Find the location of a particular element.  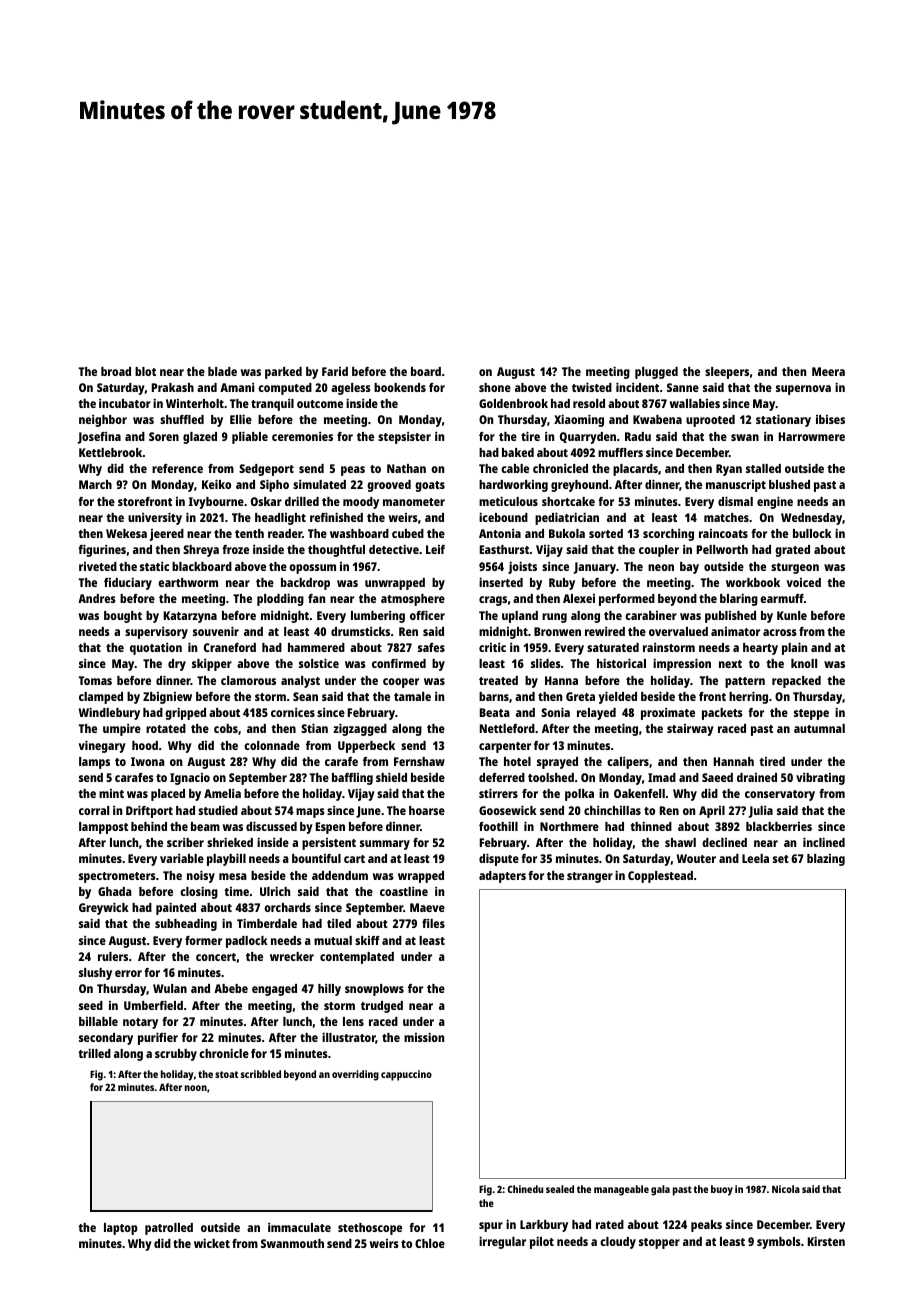

mission is located at coordinates (424, 1037).
